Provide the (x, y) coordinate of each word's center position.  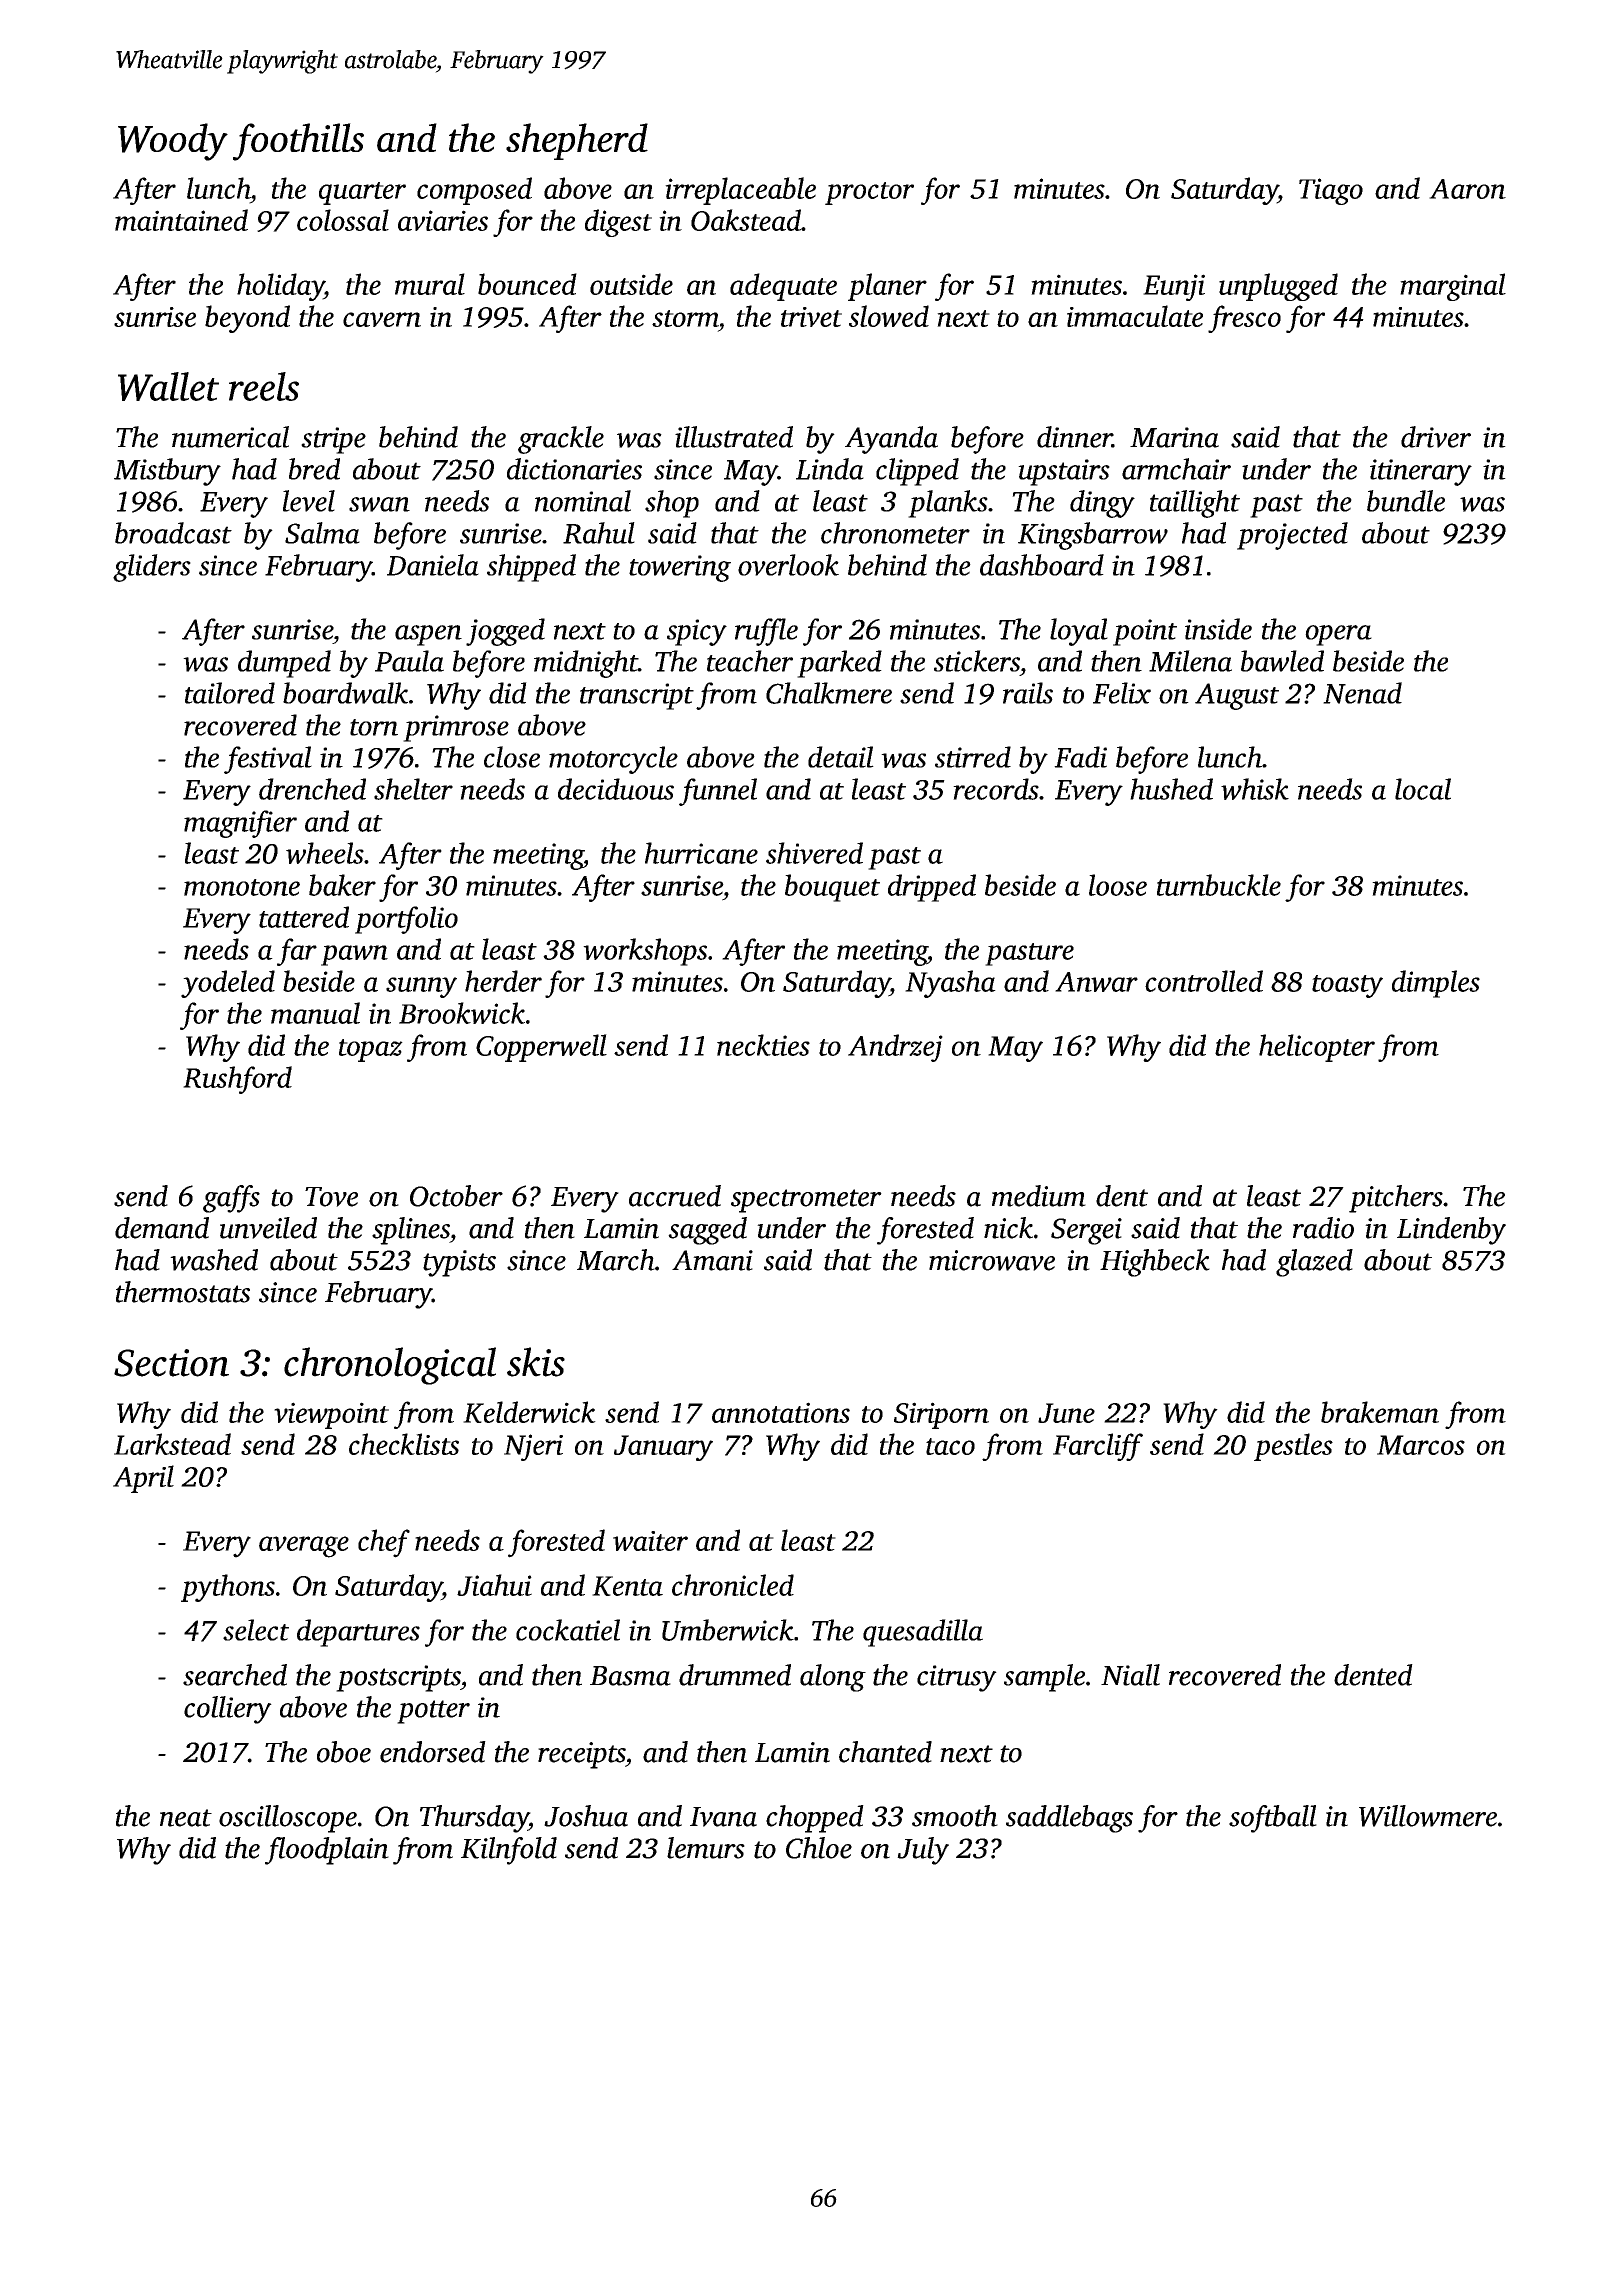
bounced (527, 284)
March (616, 1260)
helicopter (1317, 1048)
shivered (814, 853)
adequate (783, 287)
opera (1338, 635)
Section (171, 1363)
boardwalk (345, 693)
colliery (228, 1710)
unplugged (1278, 287)
